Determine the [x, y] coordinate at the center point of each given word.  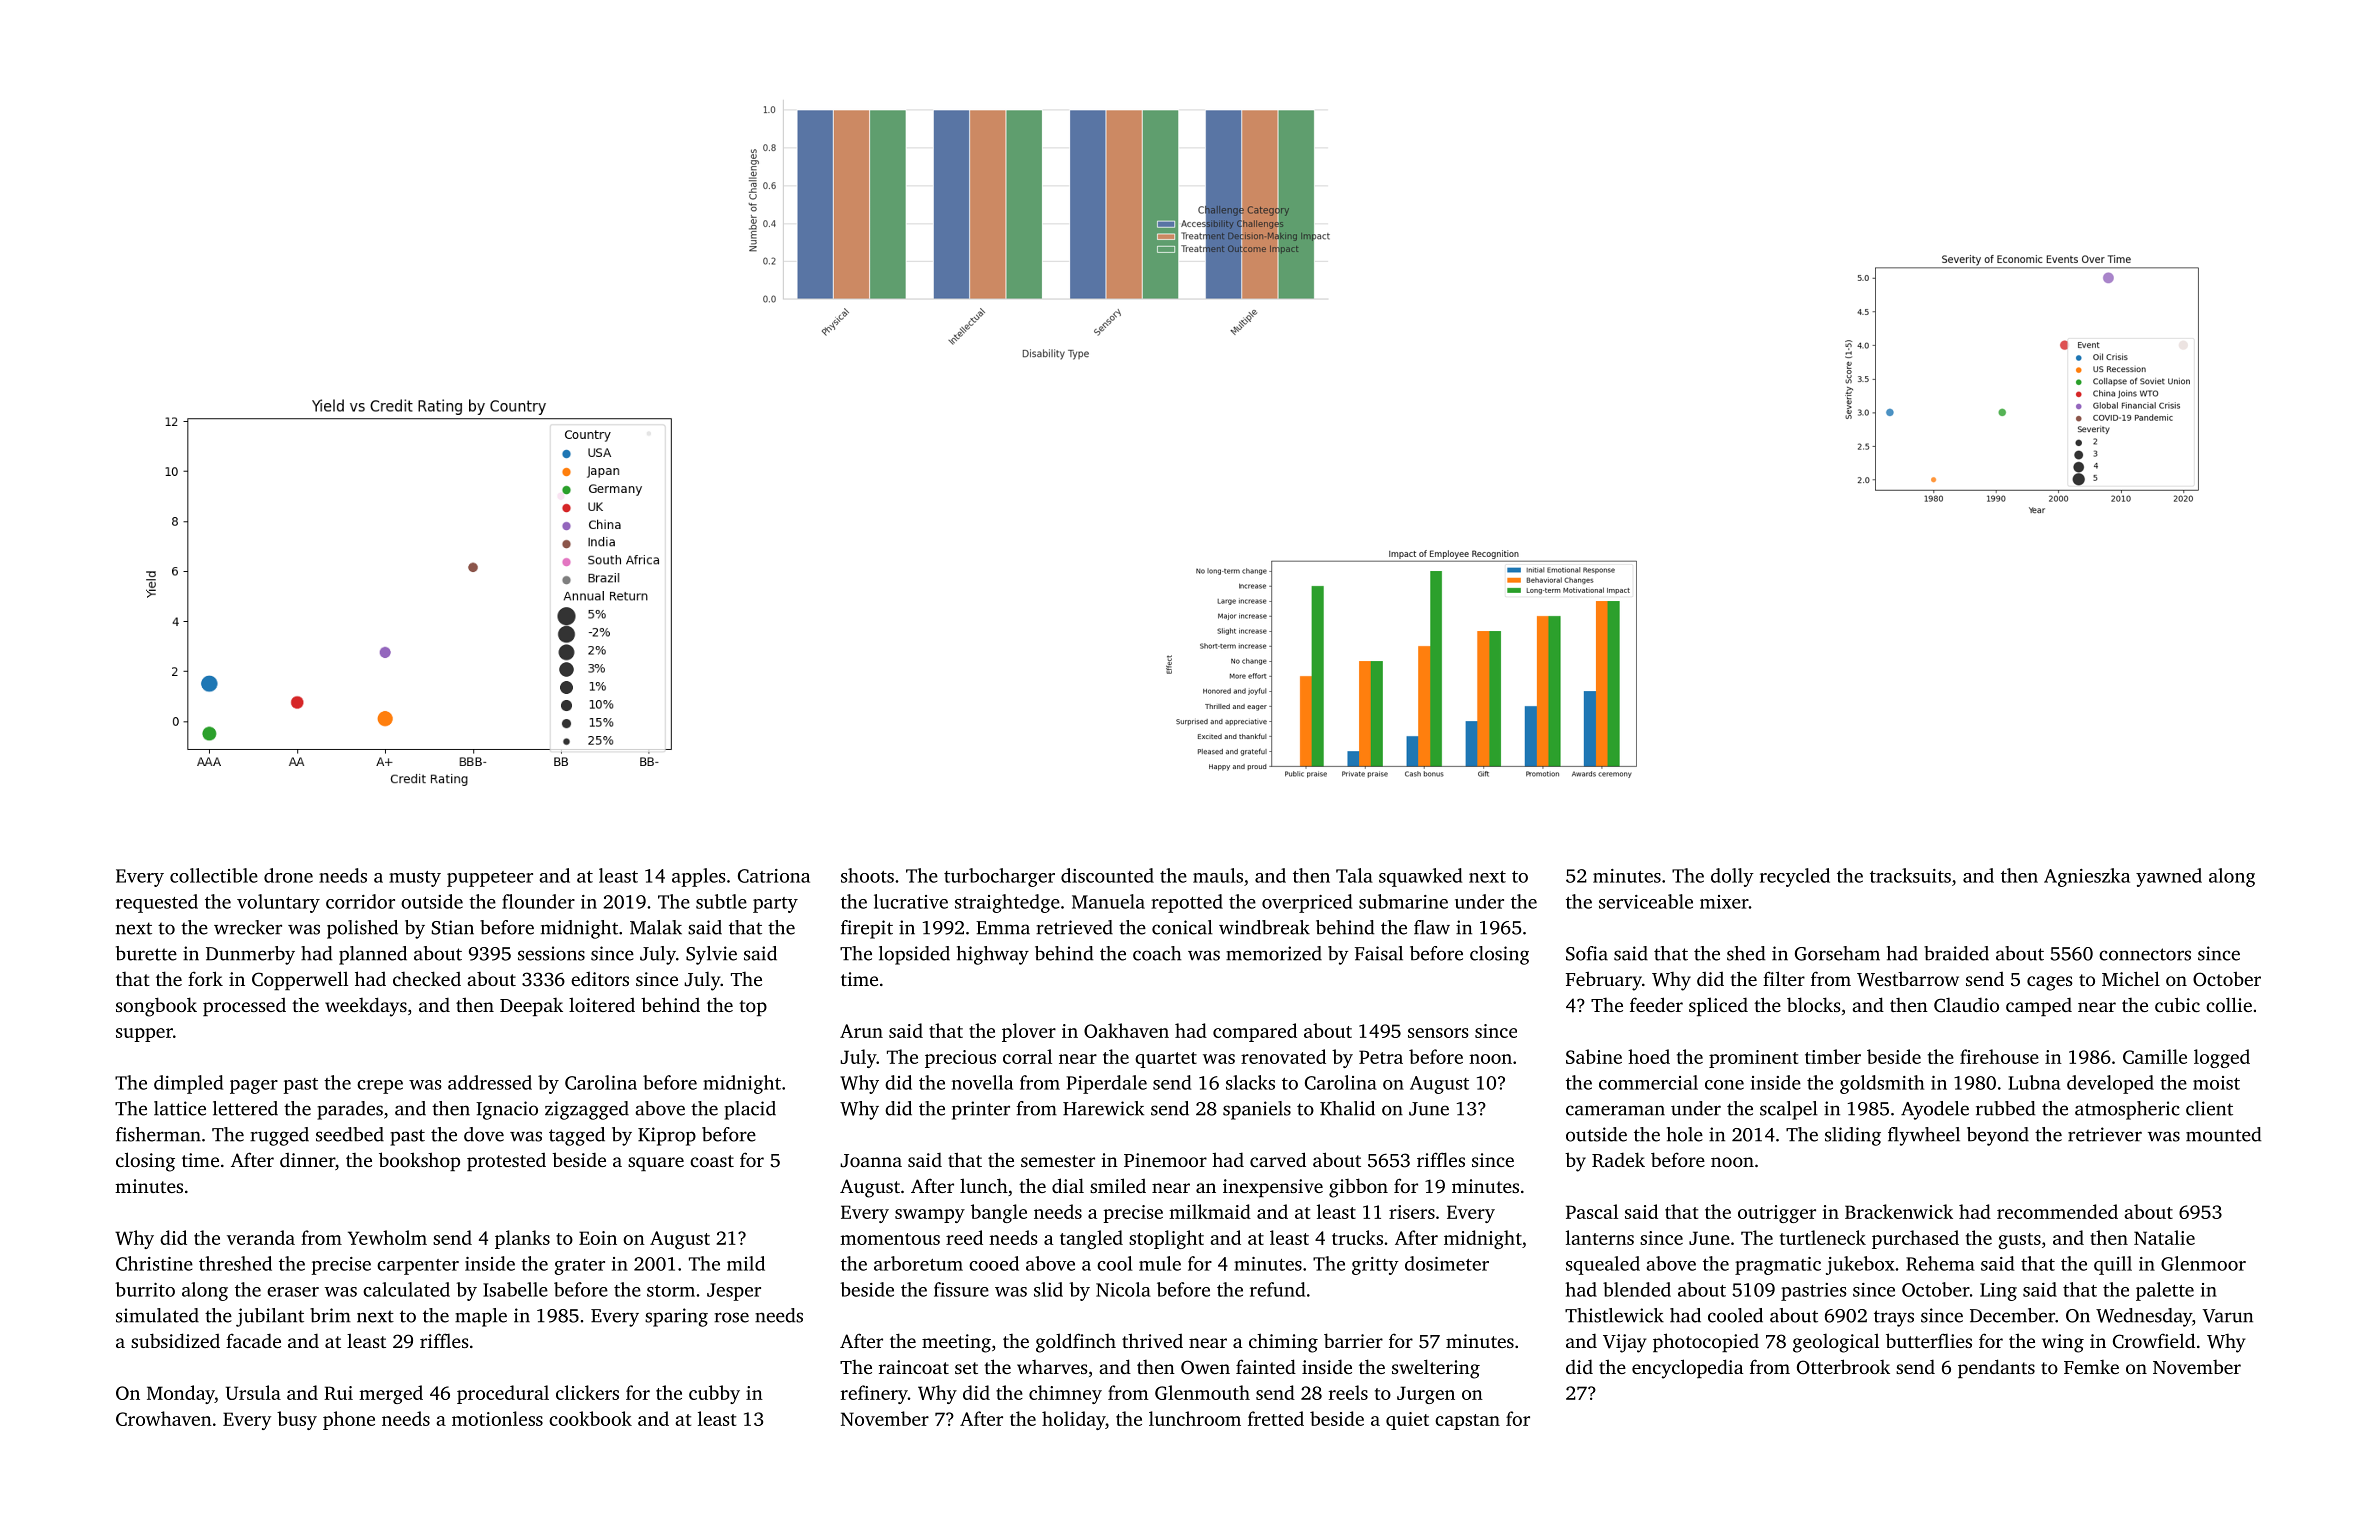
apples [699, 877]
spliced [1718, 1006]
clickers [587, 1392]
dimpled [188, 1084]
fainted [1266, 1366]
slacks [1250, 1082]
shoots [867, 875]
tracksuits [1910, 875]
